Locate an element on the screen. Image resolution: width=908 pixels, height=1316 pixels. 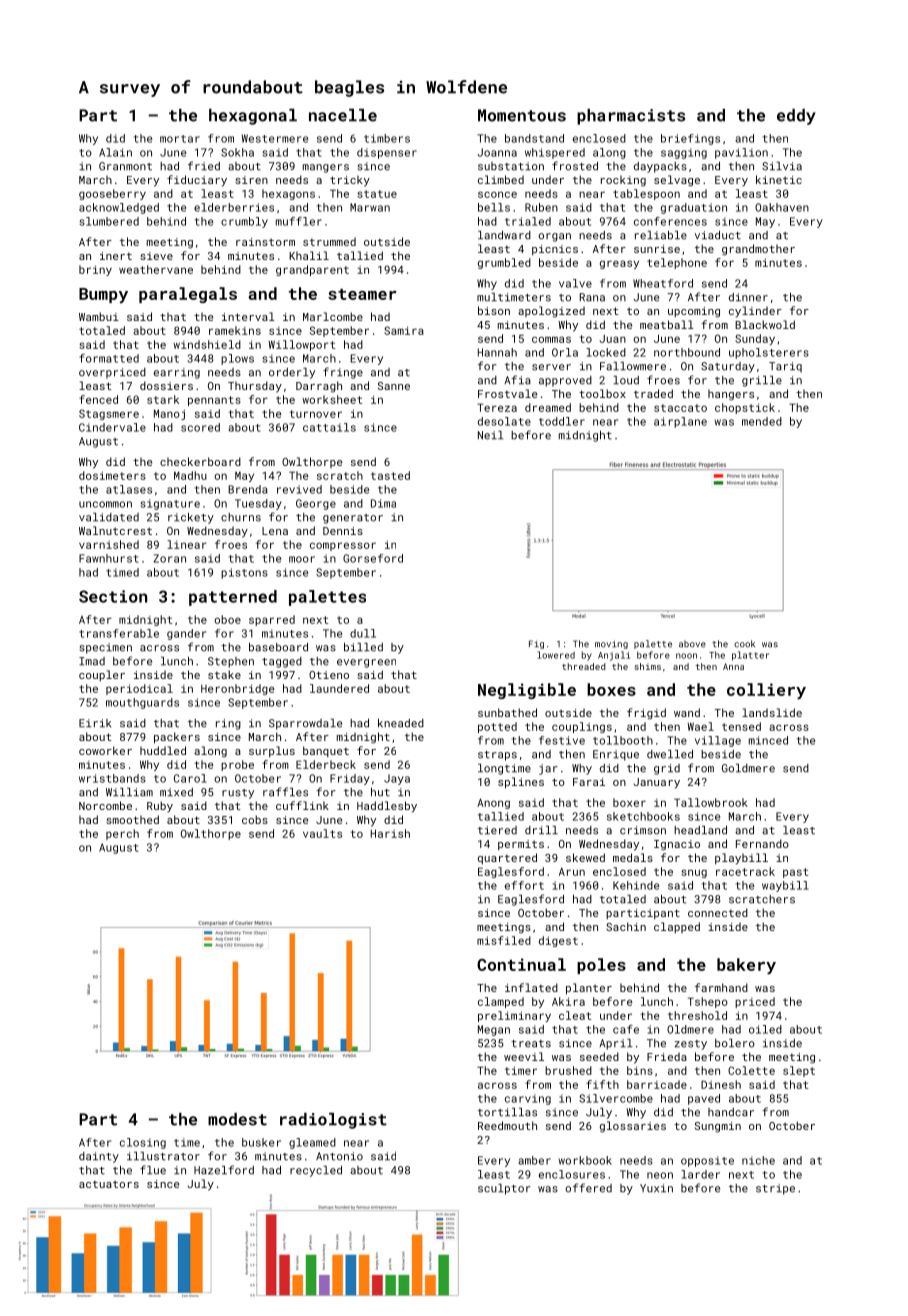
clamped is located at coordinates (501, 1002).
